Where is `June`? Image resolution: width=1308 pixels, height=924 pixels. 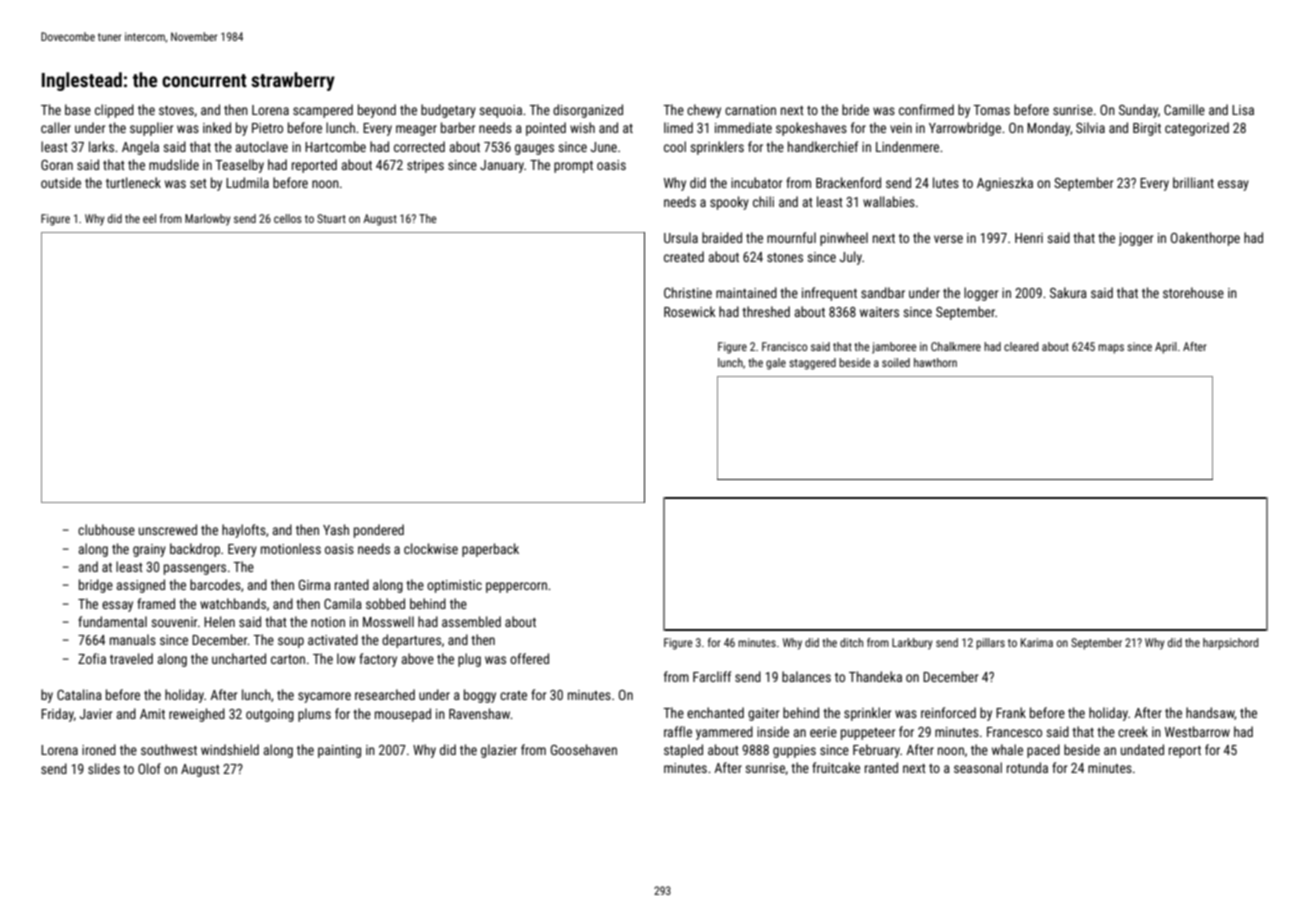
June is located at coordinates (604, 147).
